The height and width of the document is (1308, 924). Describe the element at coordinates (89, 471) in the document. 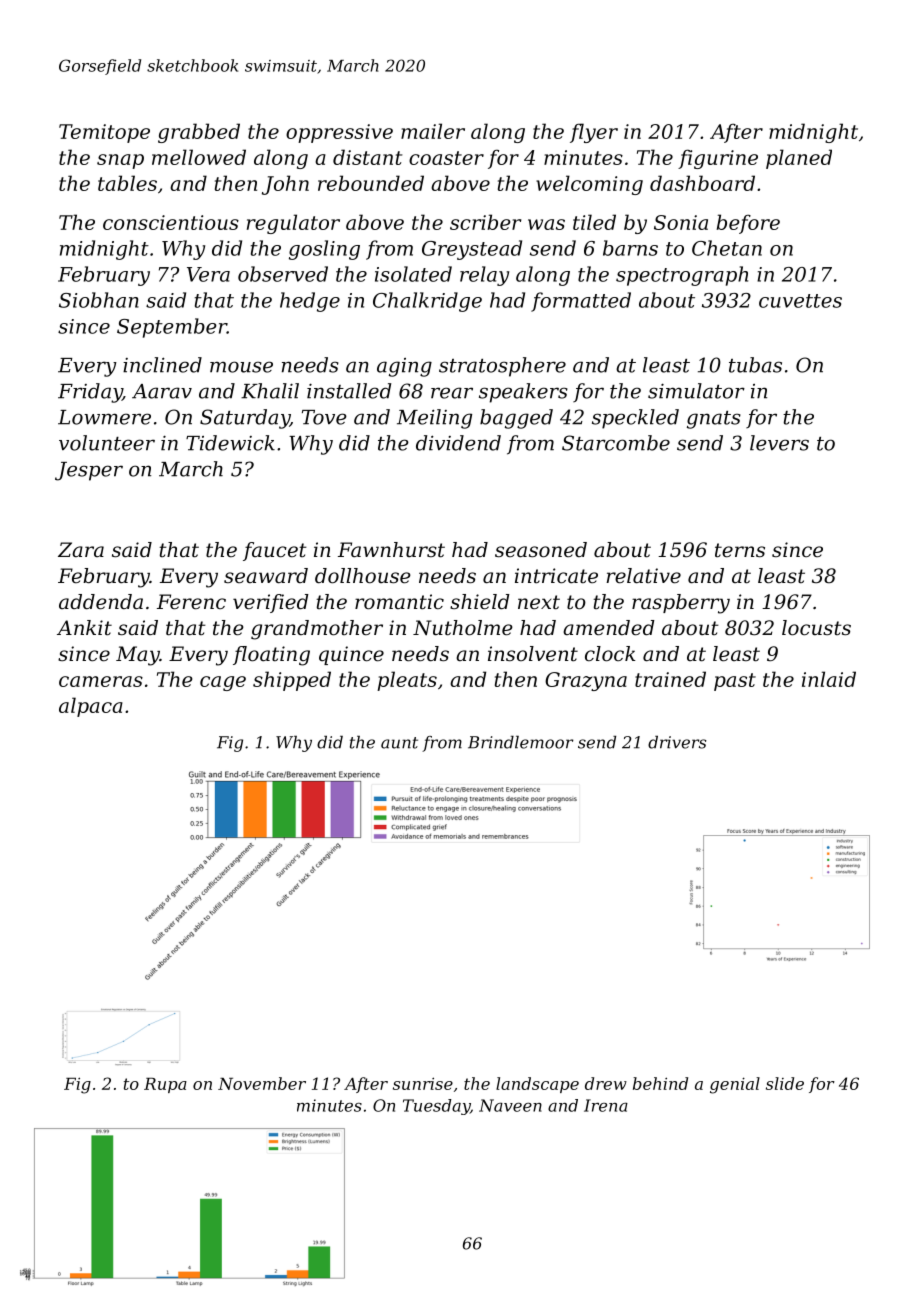

I see `Jesper` at that location.
